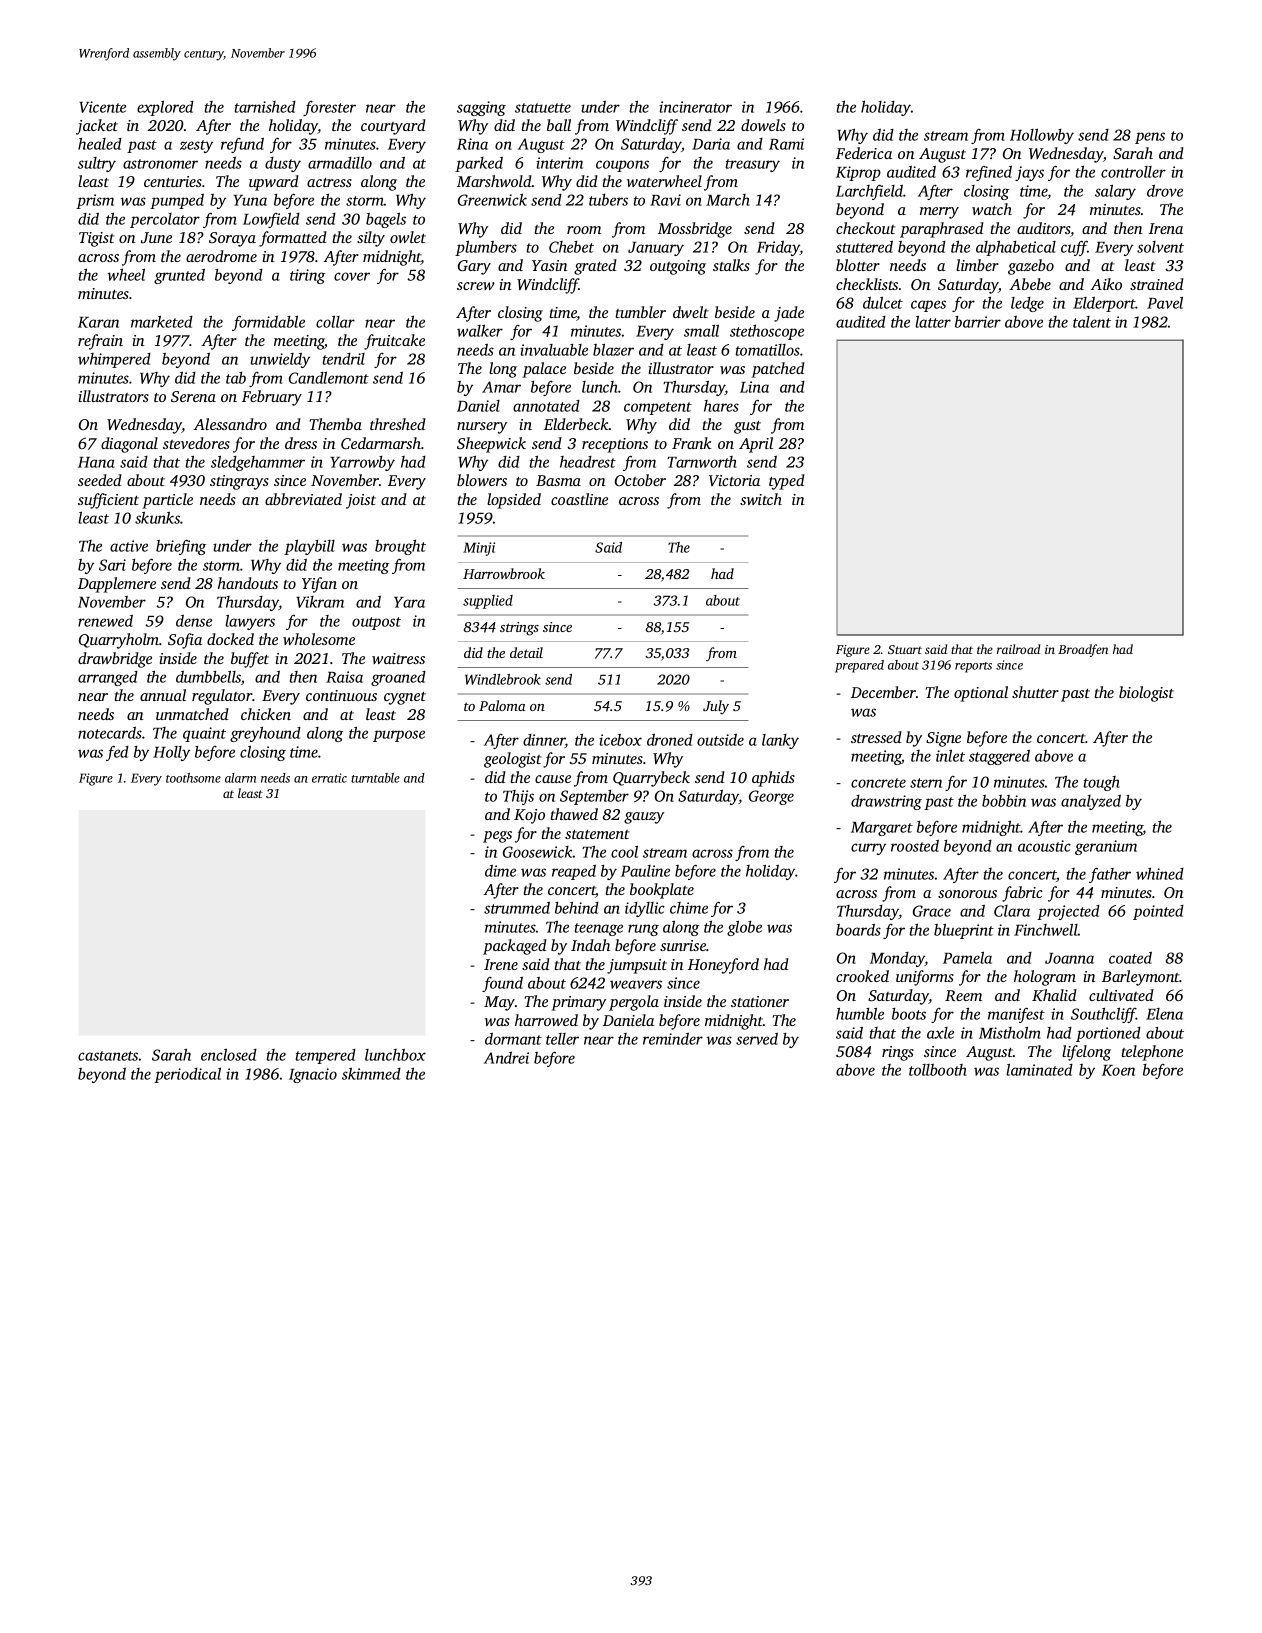  What do you see at coordinates (208, 676) in the document?
I see `dumbbells` at bounding box center [208, 676].
